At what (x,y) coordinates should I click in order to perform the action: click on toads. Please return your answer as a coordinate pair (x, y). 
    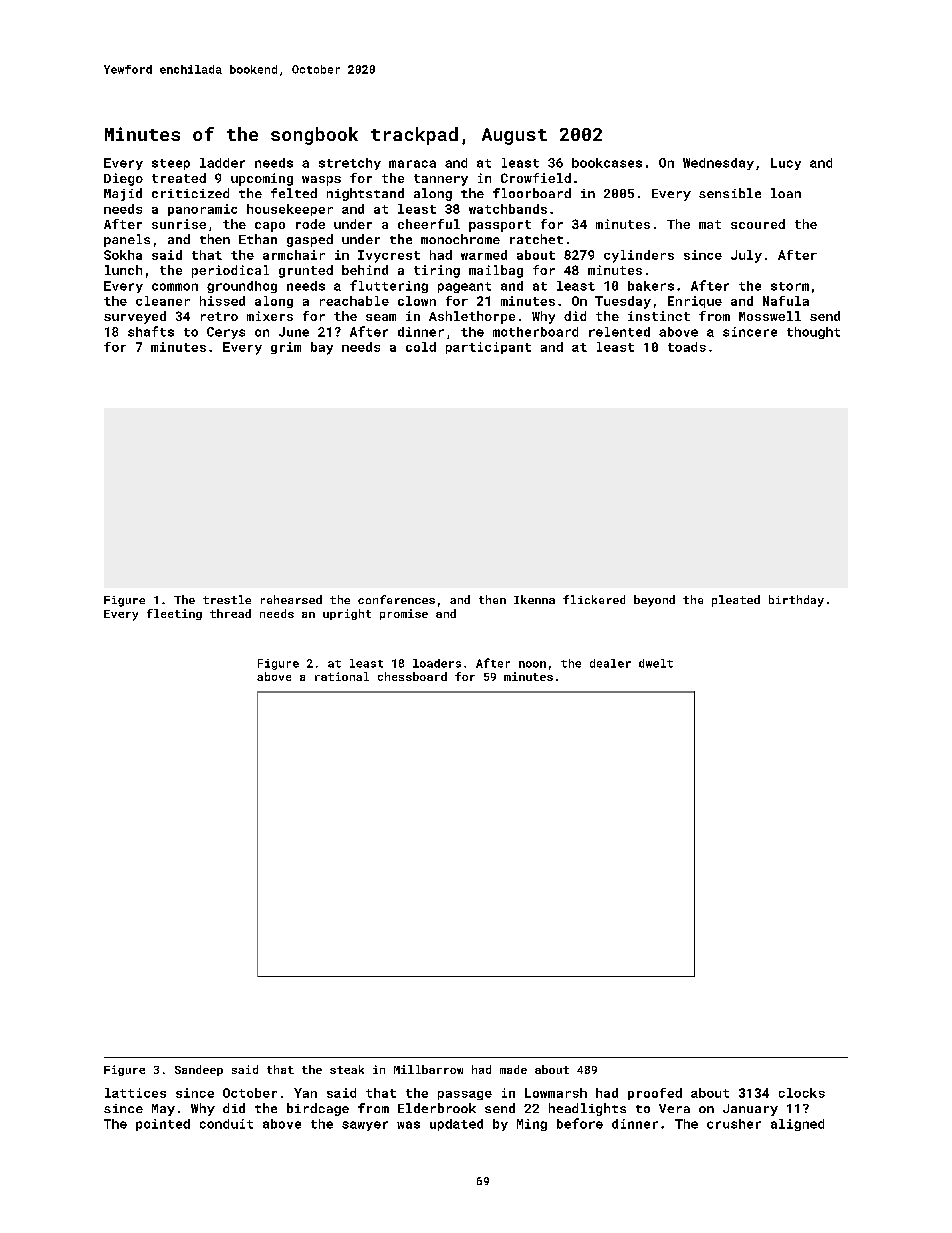
    Looking at the image, I should click on (687, 347).
